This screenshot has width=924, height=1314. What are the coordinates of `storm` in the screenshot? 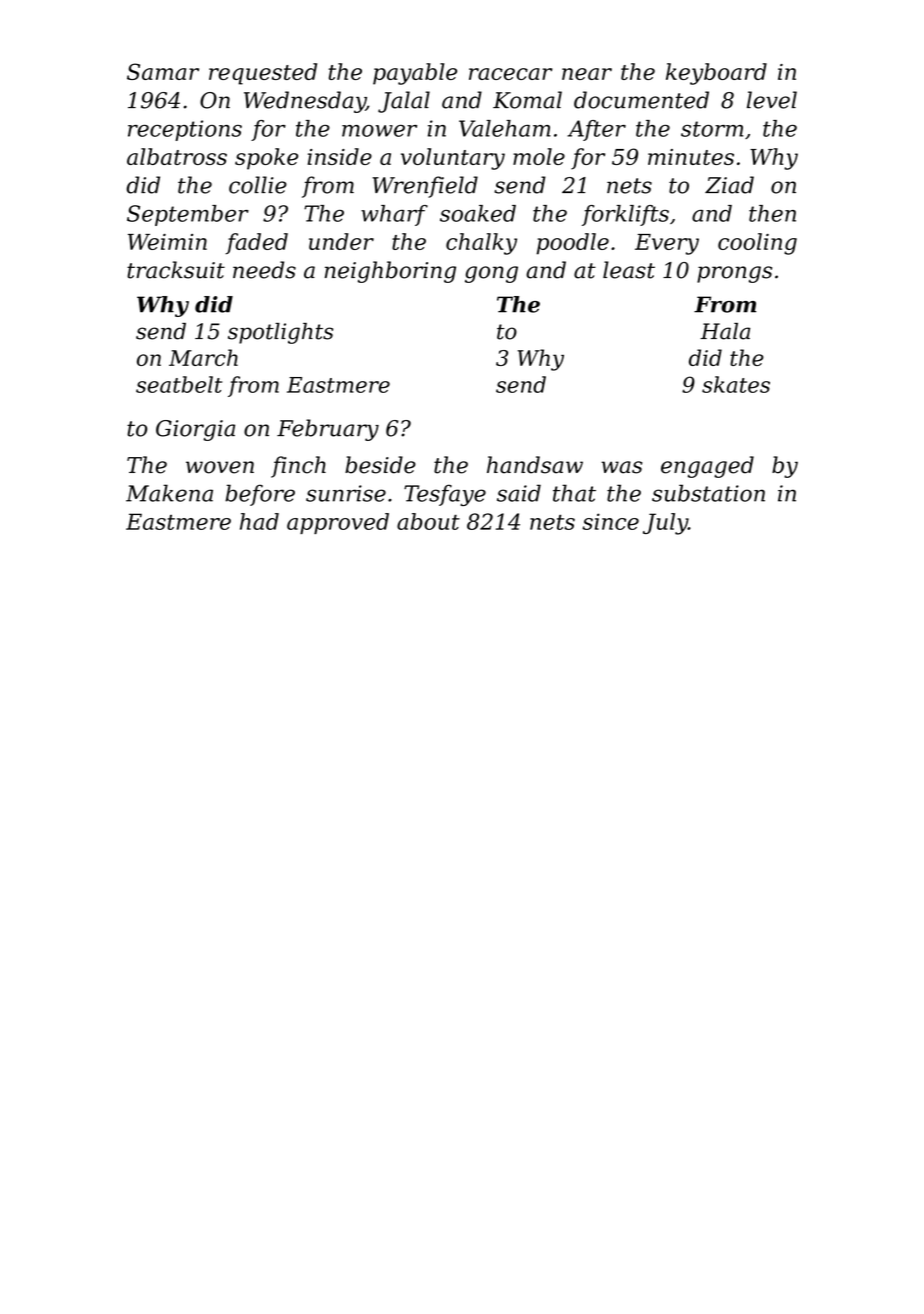 It's located at (712, 129).
